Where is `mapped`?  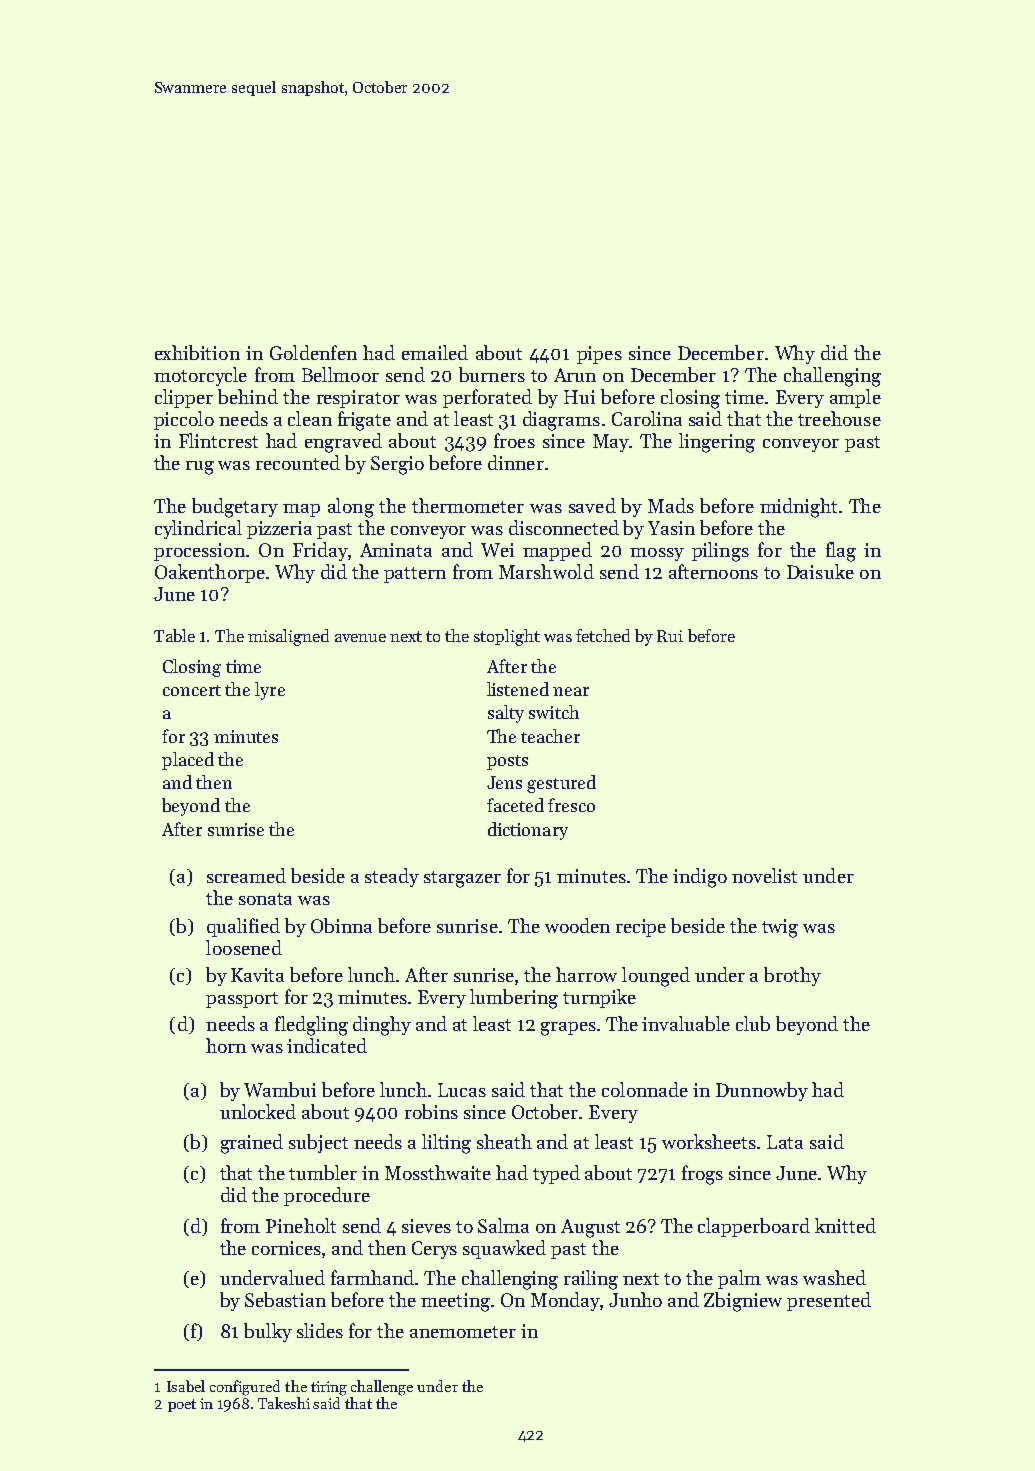 mapped is located at coordinates (557, 551).
